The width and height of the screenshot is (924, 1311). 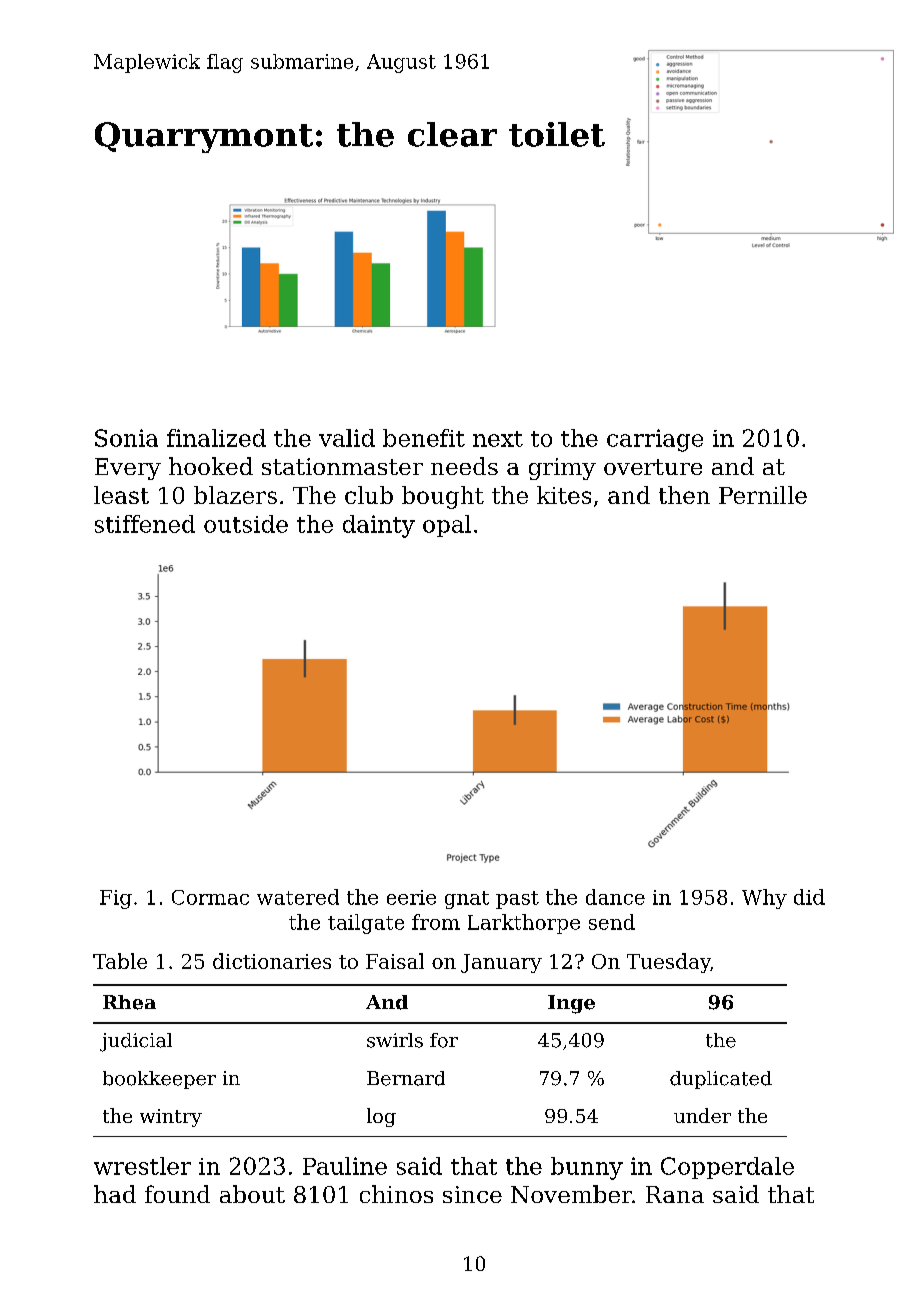 I want to click on wintry, so click(x=171, y=1118).
